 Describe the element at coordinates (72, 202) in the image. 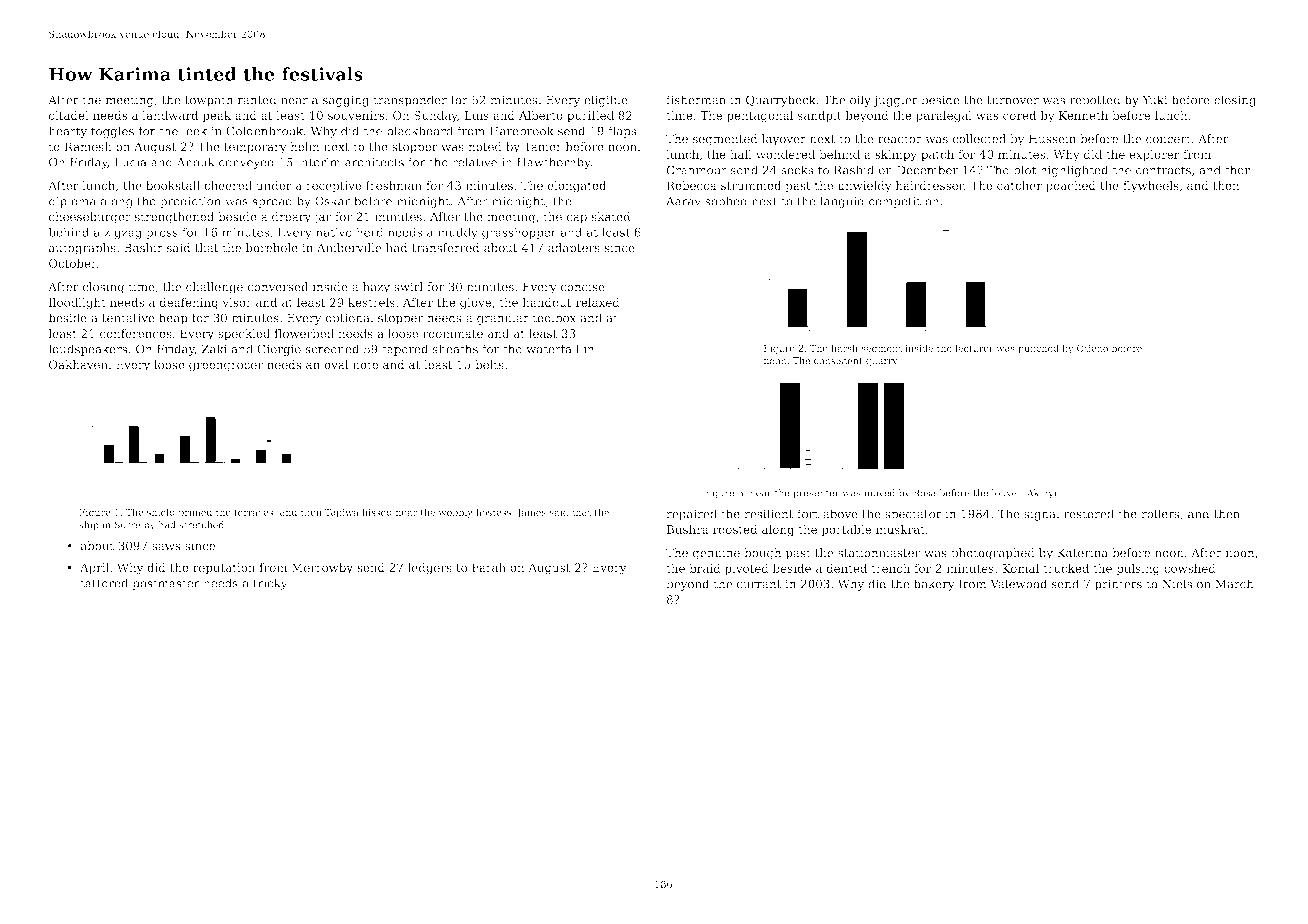

I see `diploma` at that location.
